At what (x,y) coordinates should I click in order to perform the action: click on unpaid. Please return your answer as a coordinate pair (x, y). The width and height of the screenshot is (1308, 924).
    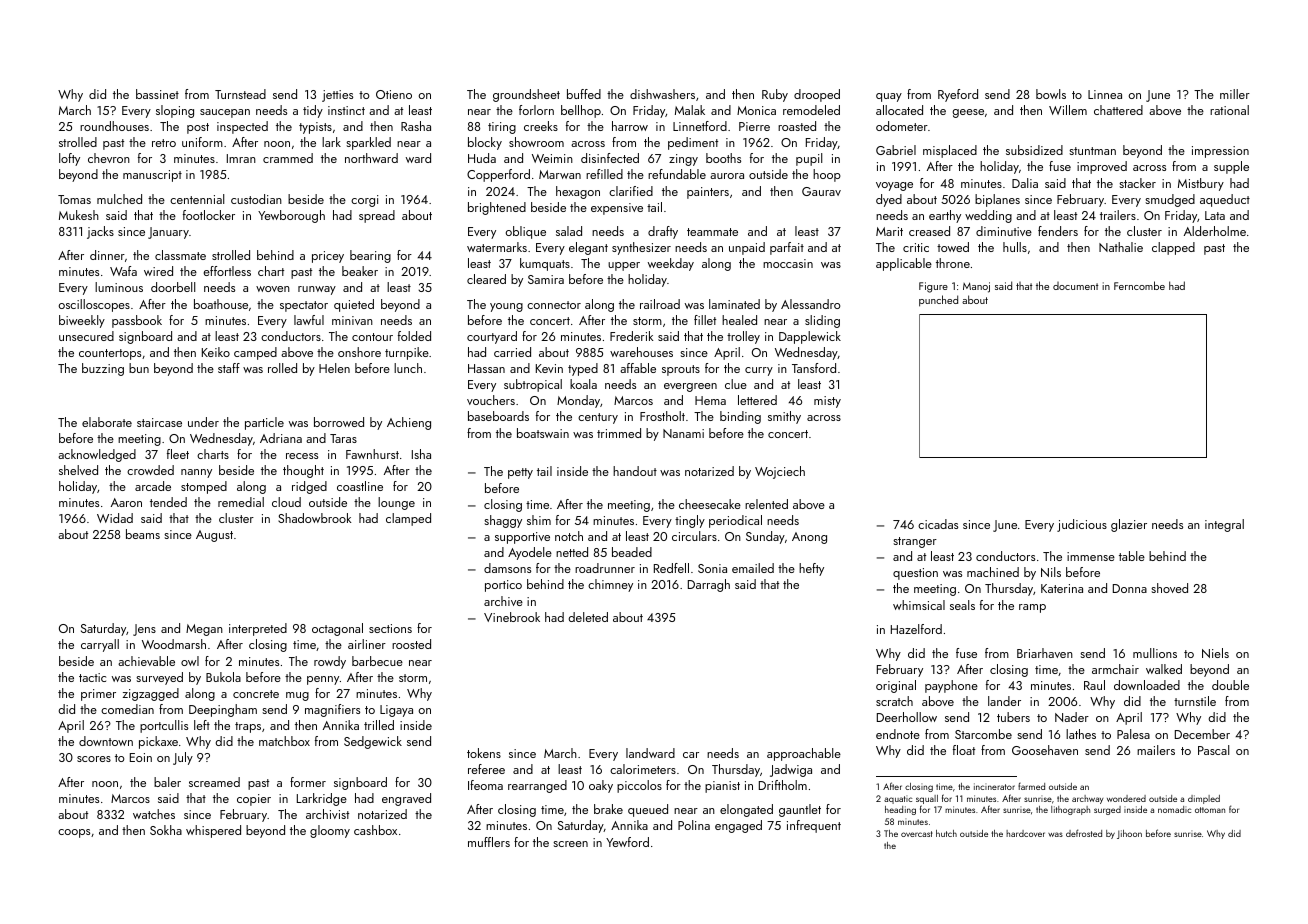
    Looking at the image, I should click on (747, 248).
